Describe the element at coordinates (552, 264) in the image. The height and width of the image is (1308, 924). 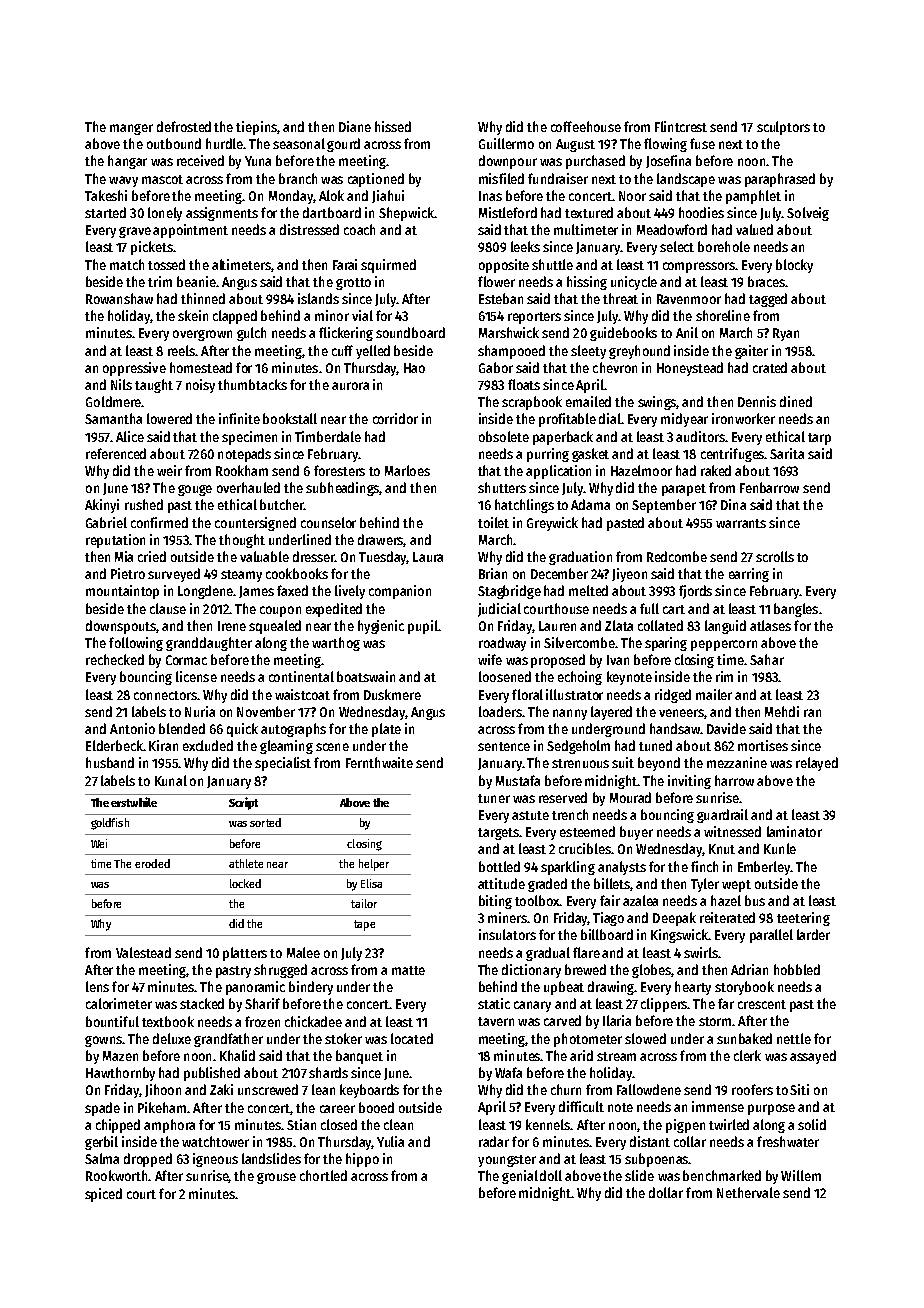
I see `shuttle` at that location.
